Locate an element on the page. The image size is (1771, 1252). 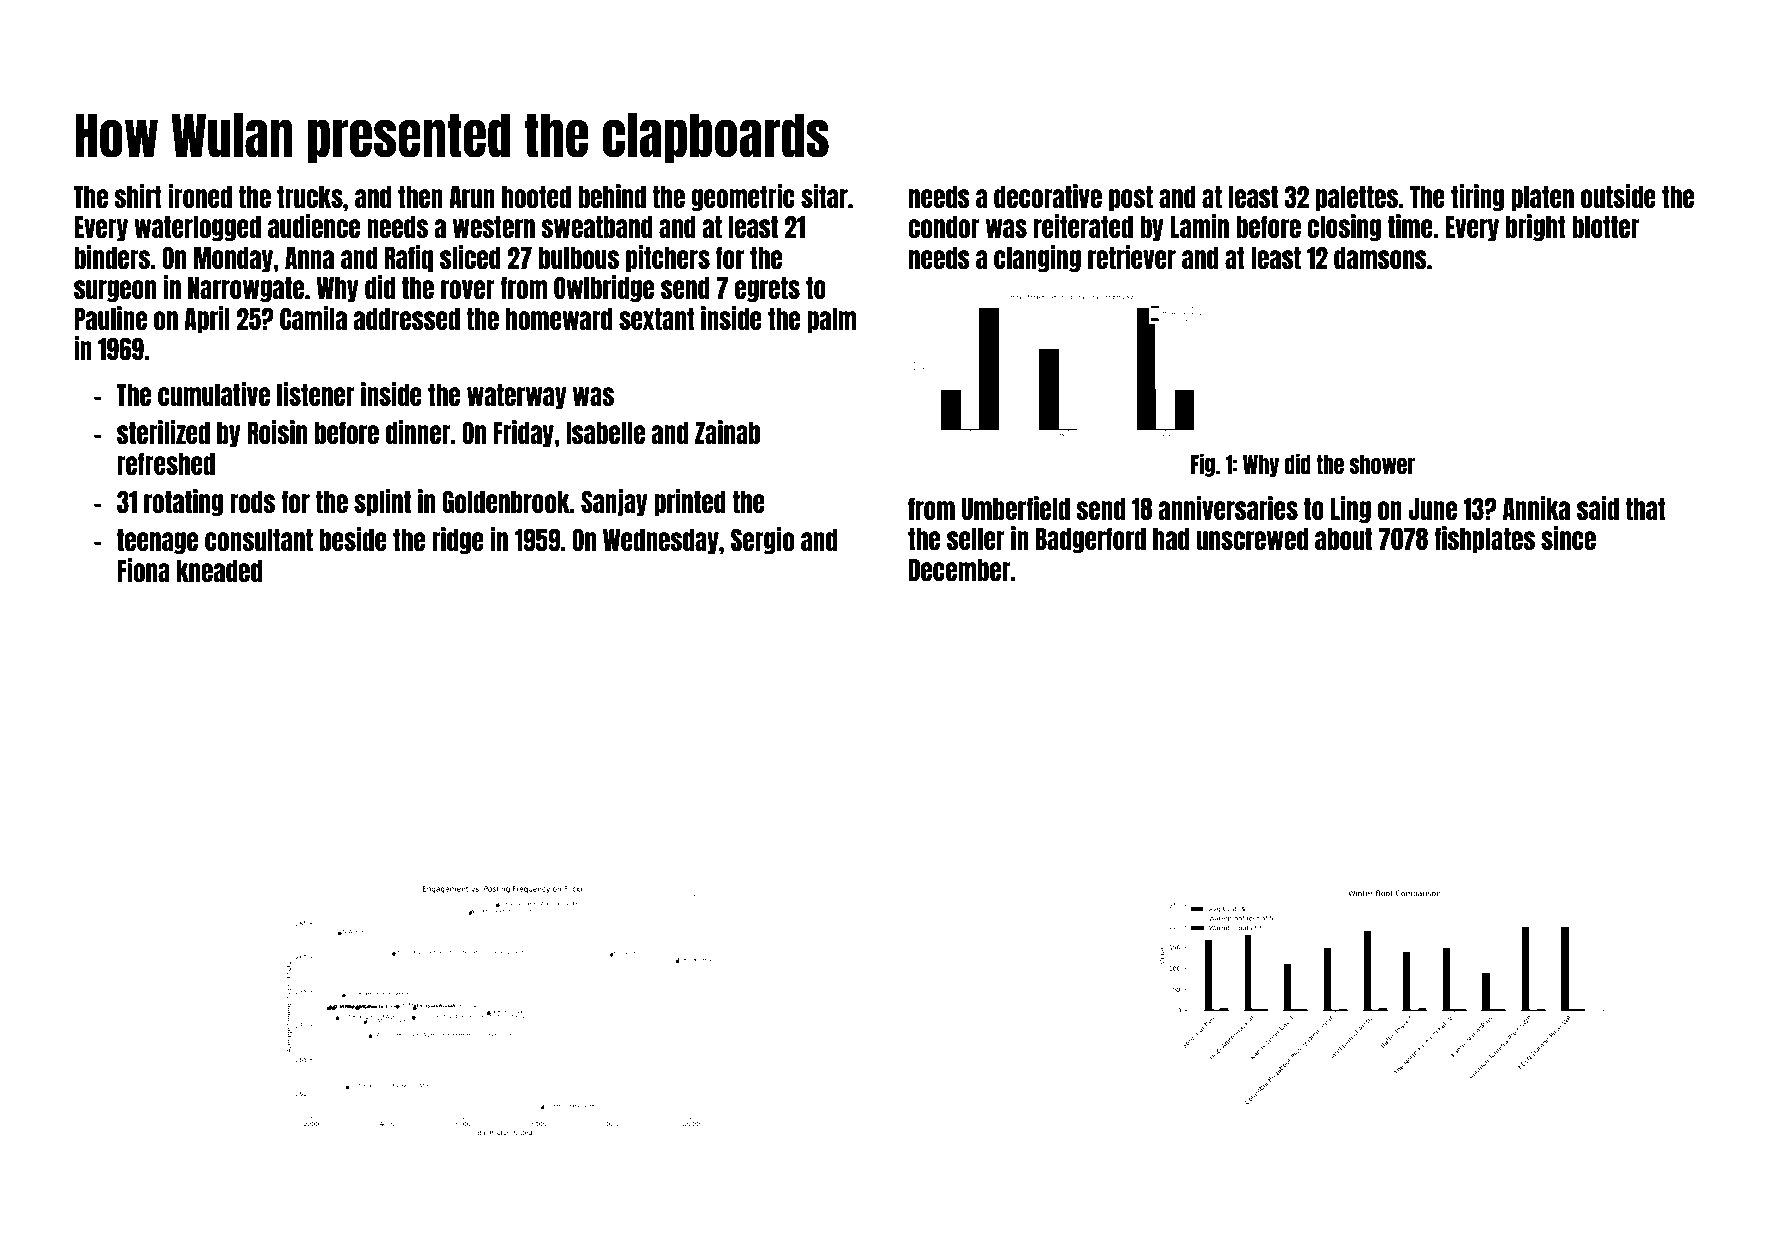
cumulative is located at coordinates (214, 394).
